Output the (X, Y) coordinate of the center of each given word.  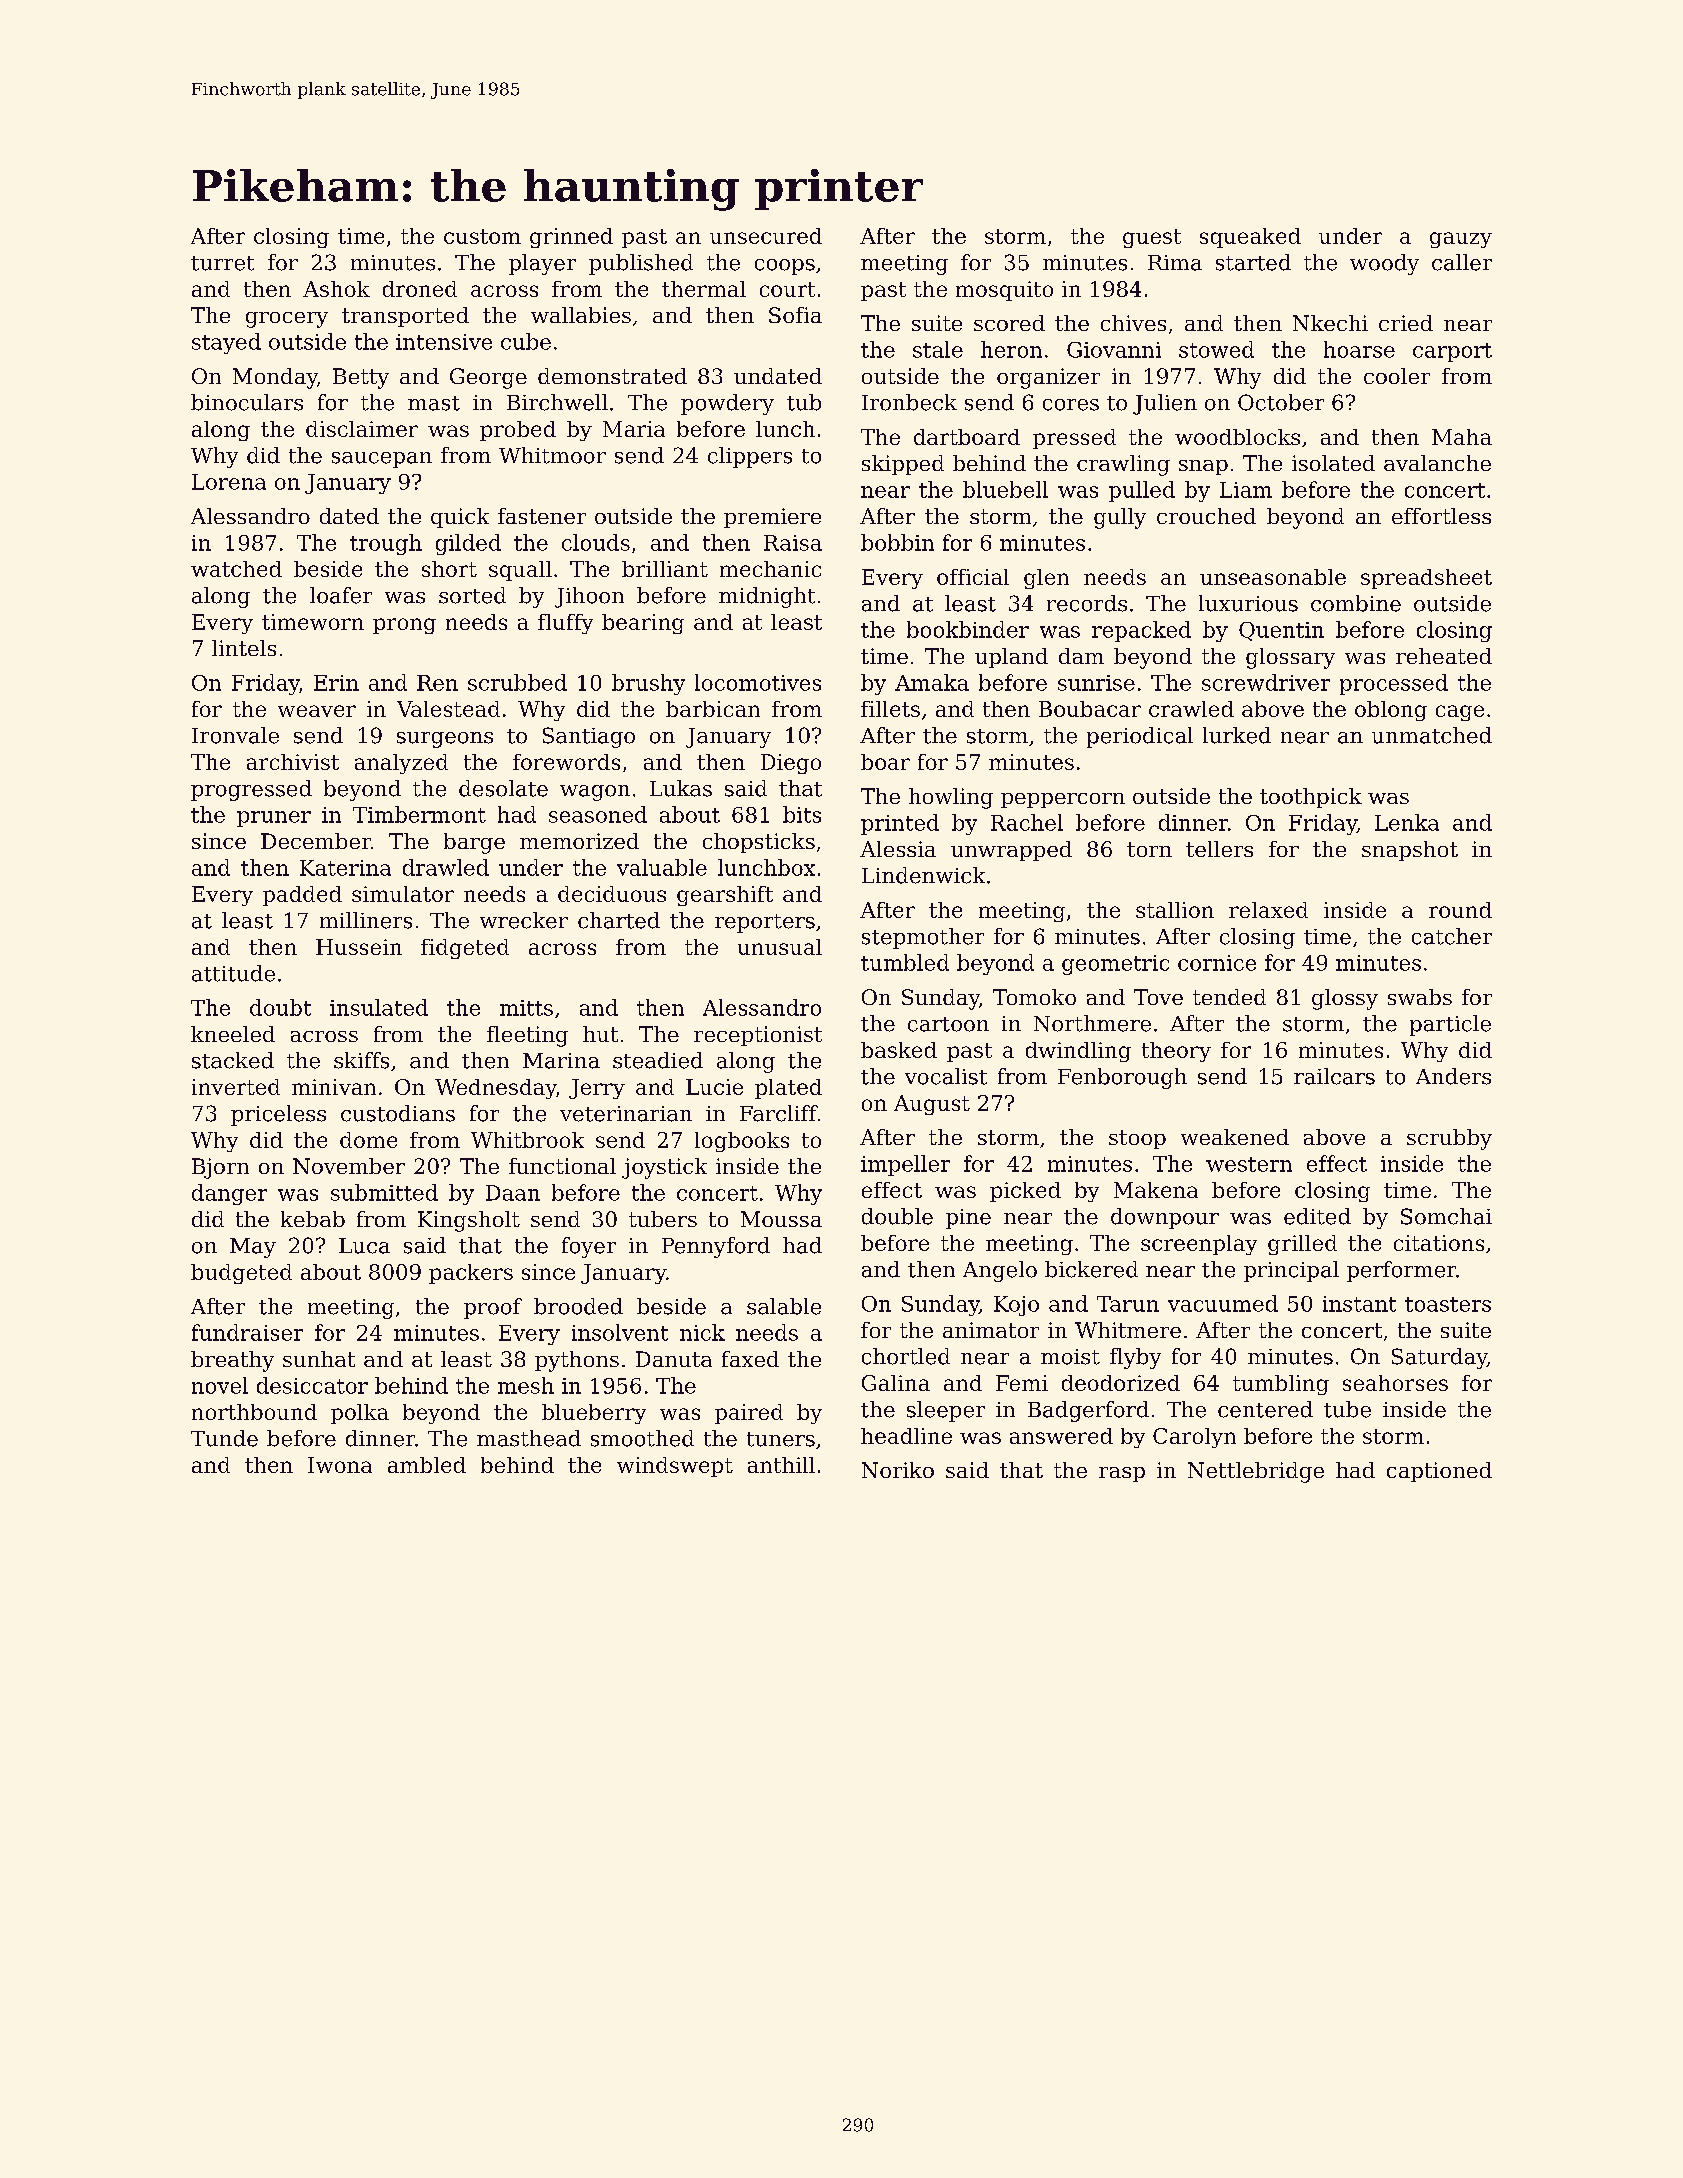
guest (1152, 238)
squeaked (1250, 238)
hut (600, 1034)
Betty (361, 378)
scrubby (1449, 1139)
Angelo (1000, 1271)
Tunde (224, 1438)
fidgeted (465, 949)
